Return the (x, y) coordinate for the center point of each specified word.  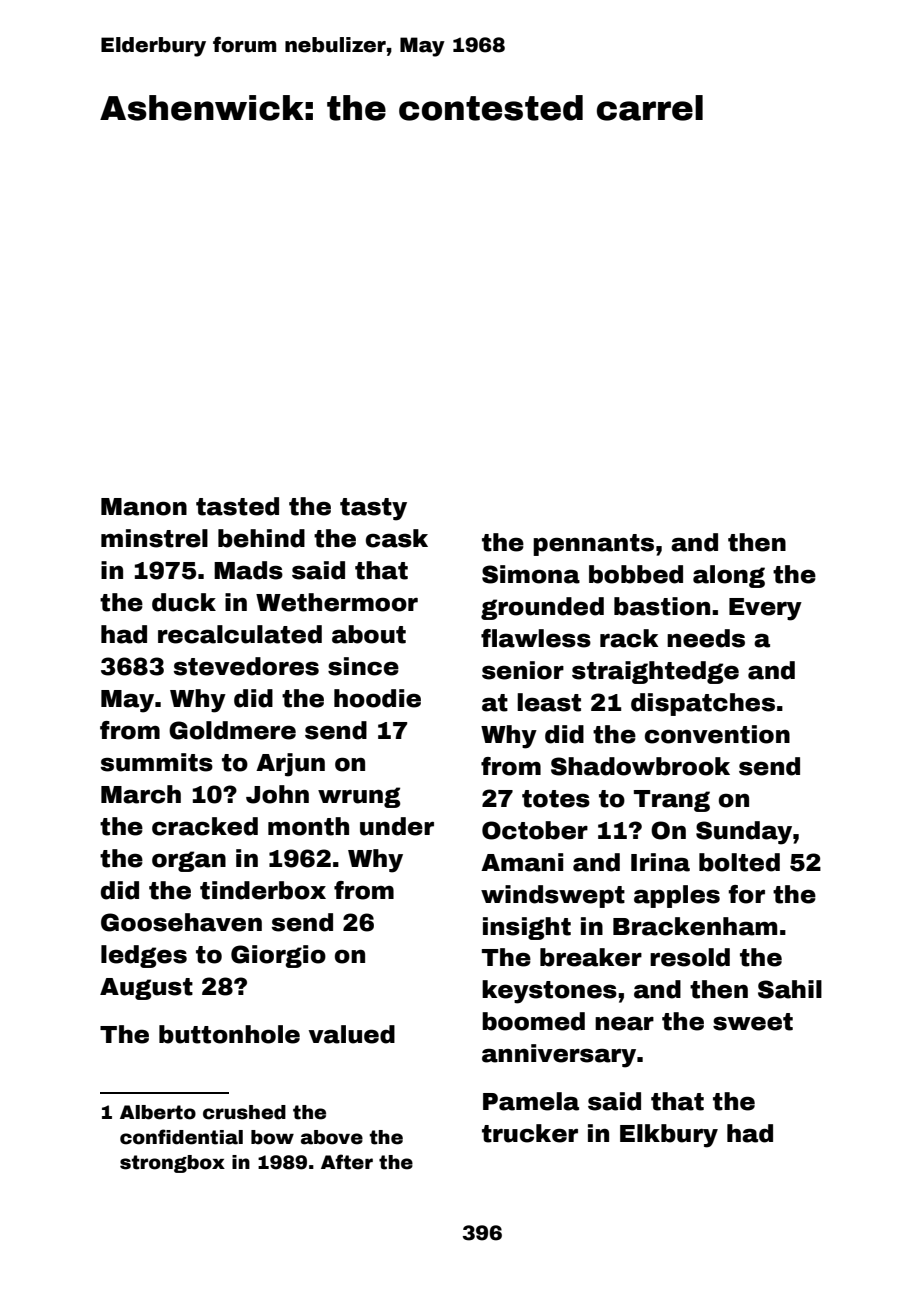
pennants (593, 545)
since (363, 666)
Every (765, 609)
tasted (237, 506)
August (146, 989)
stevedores (246, 666)
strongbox (172, 1164)
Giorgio (278, 956)
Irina (660, 862)
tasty (373, 509)
